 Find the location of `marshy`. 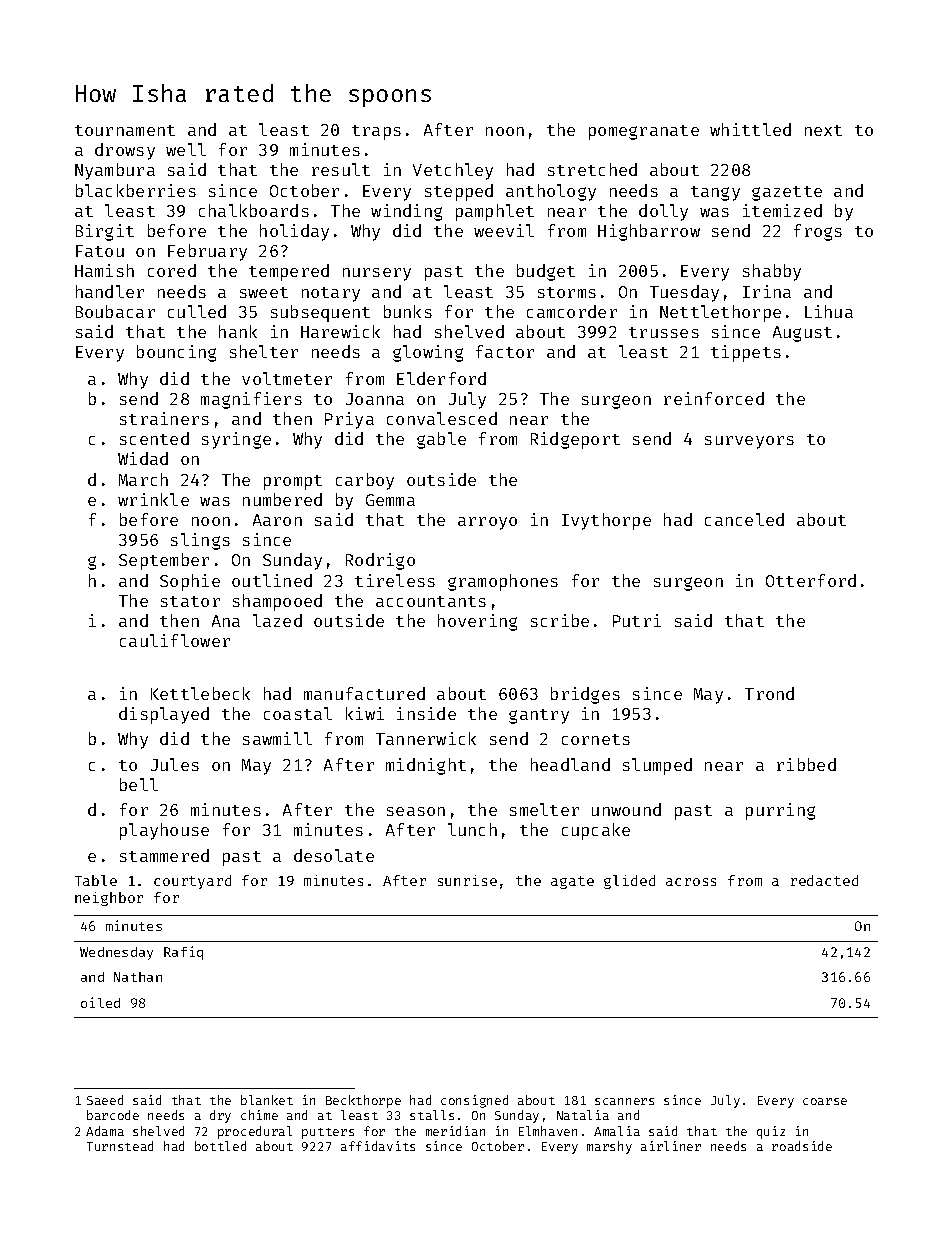

marshy is located at coordinates (609, 1147).
